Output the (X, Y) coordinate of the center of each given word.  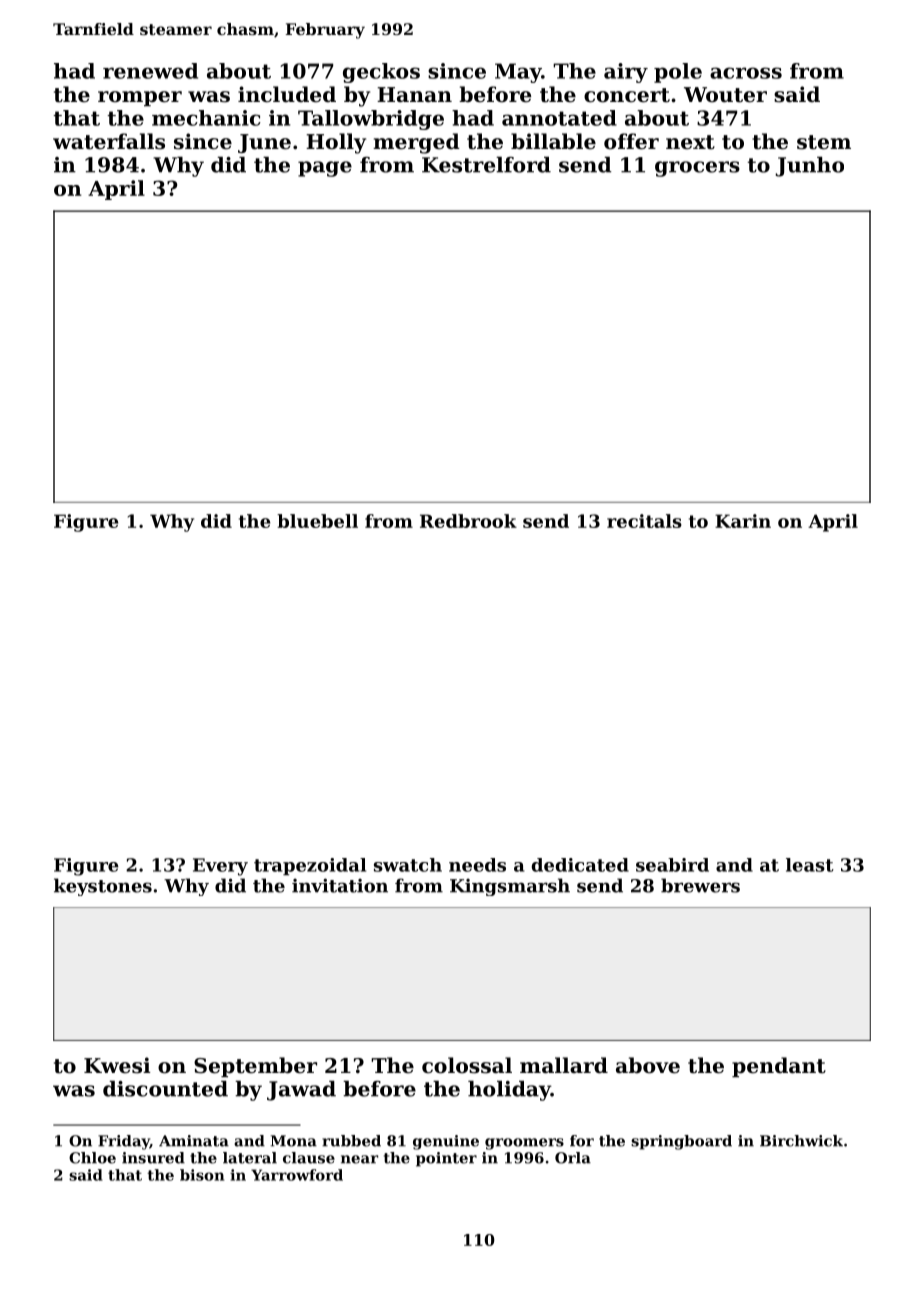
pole (678, 73)
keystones (103, 887)
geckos (381, 73)
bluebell (317, 521)
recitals (644, 521)
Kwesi (117, 1065)
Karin (743, 521)
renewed (150, 71)
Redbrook (468, 521)
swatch (408, 865)
